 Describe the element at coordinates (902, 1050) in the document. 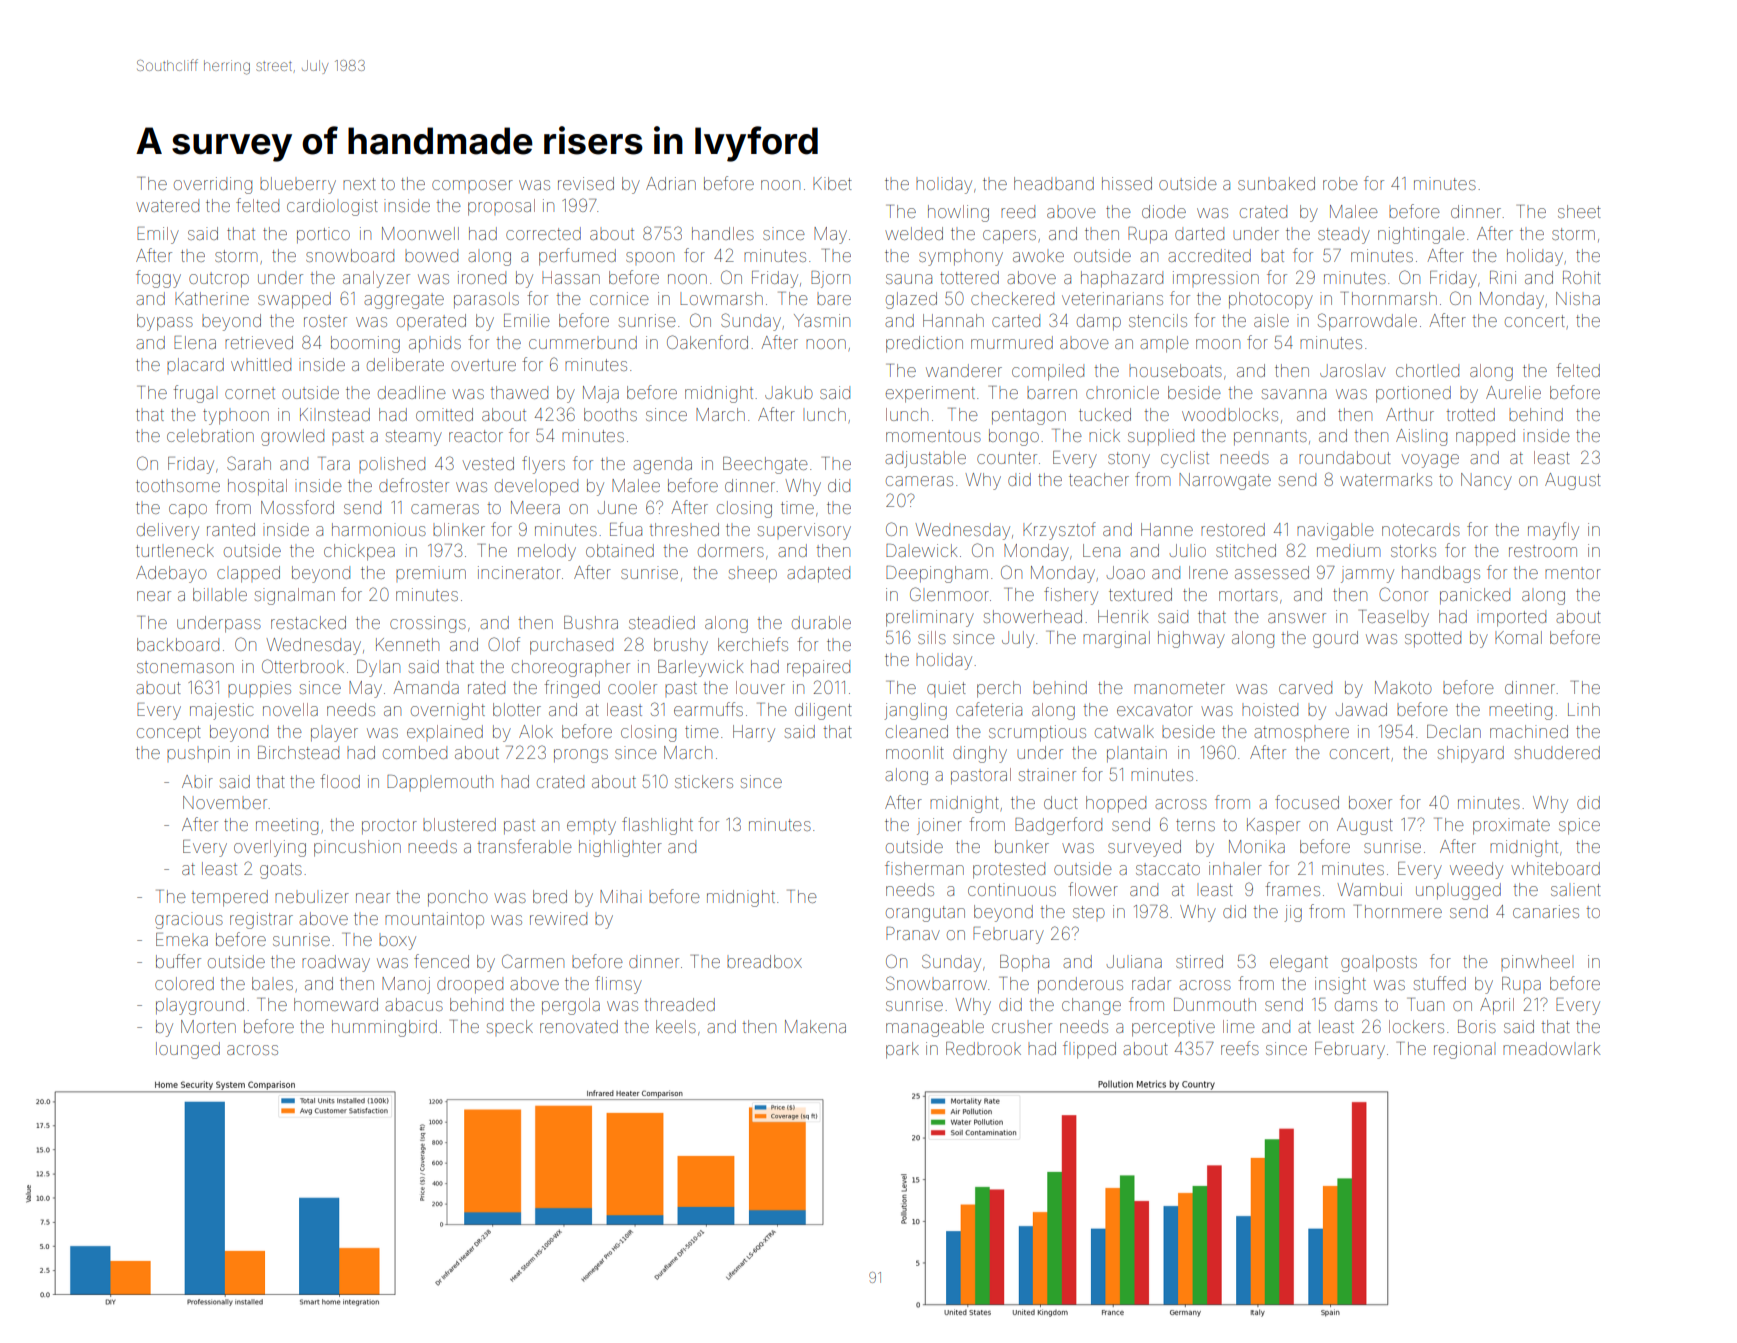

I see `park` at that location.
